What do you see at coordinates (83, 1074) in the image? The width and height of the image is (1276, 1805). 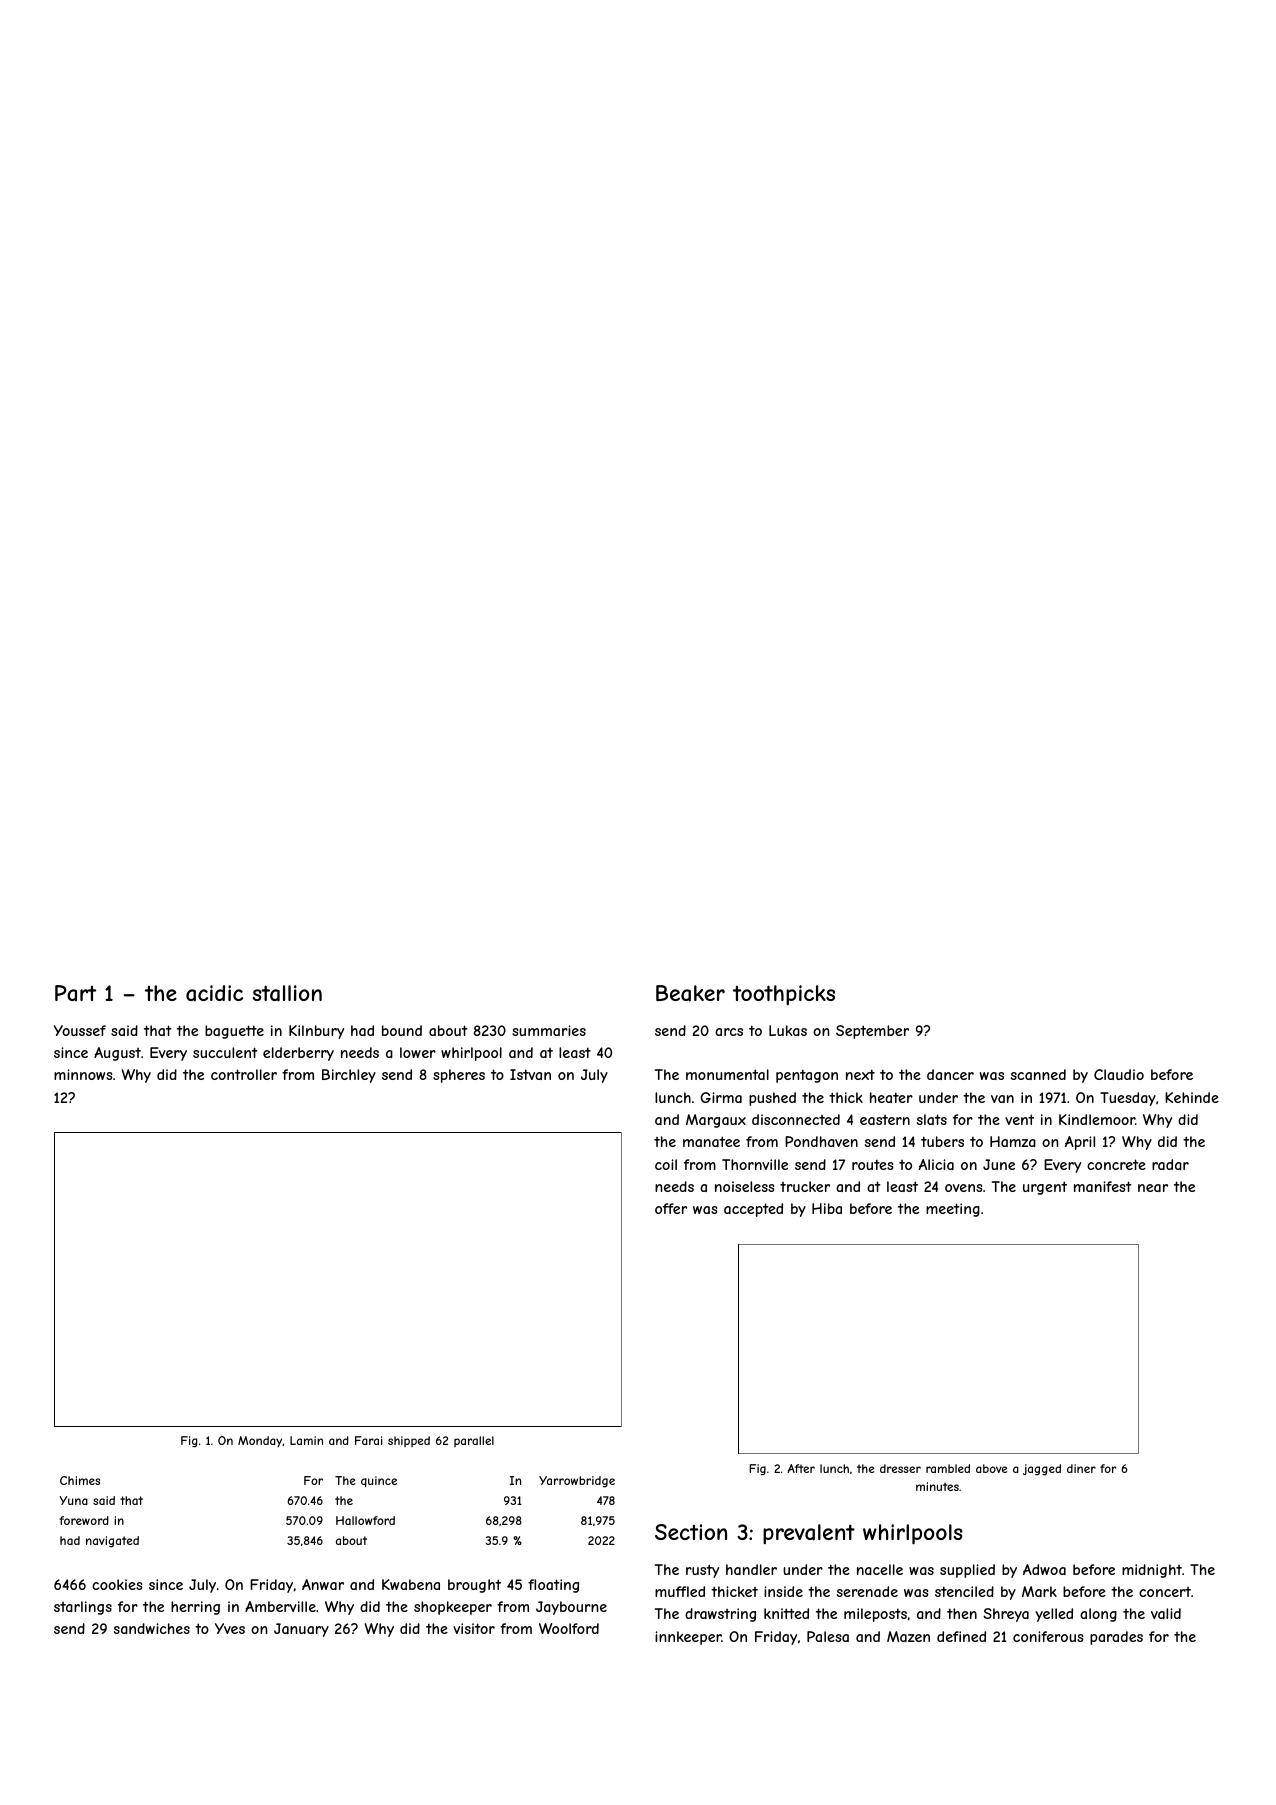 I see `minnows` at bounding box center [83, 1074].
